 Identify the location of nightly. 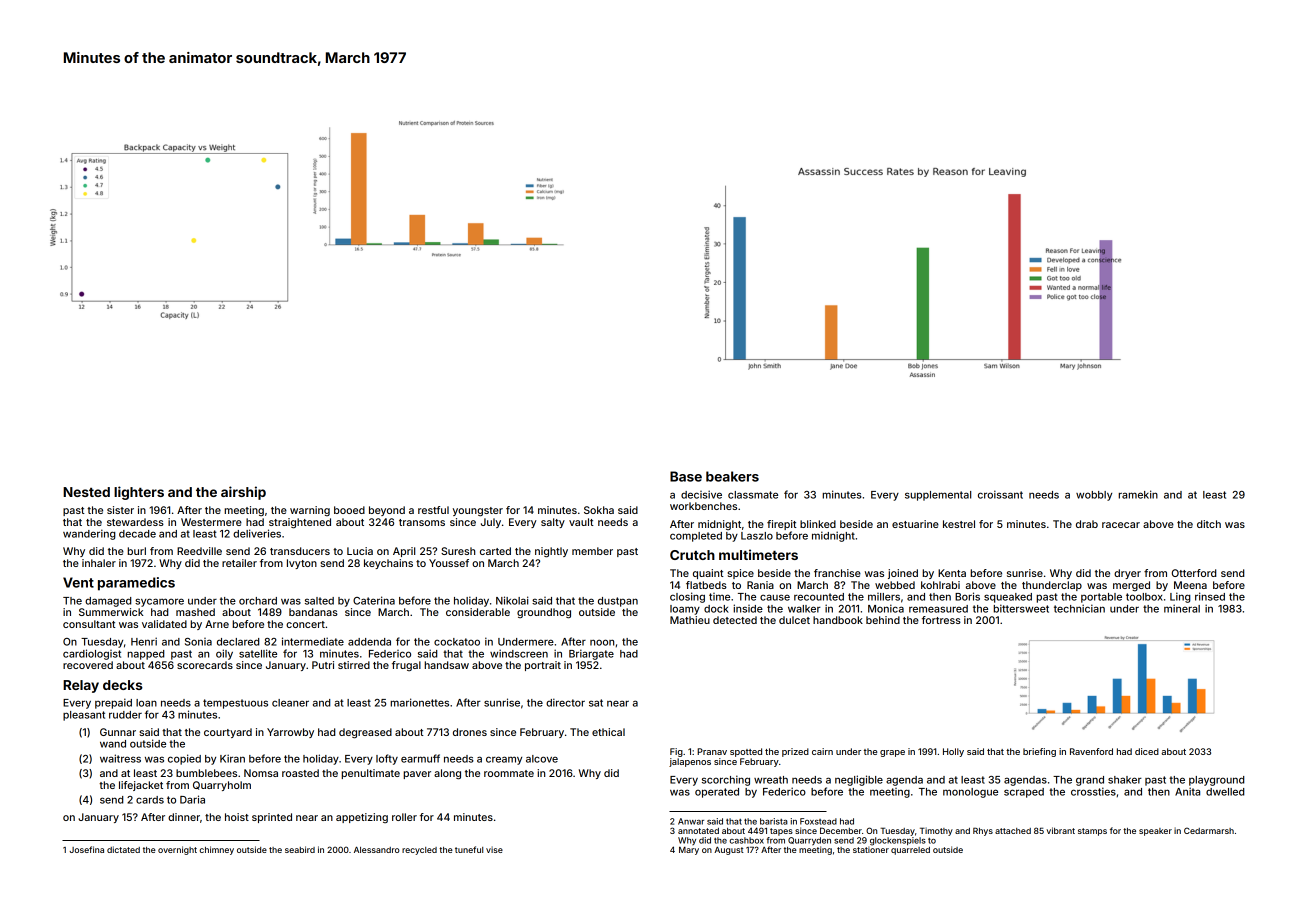
(551, 552).
